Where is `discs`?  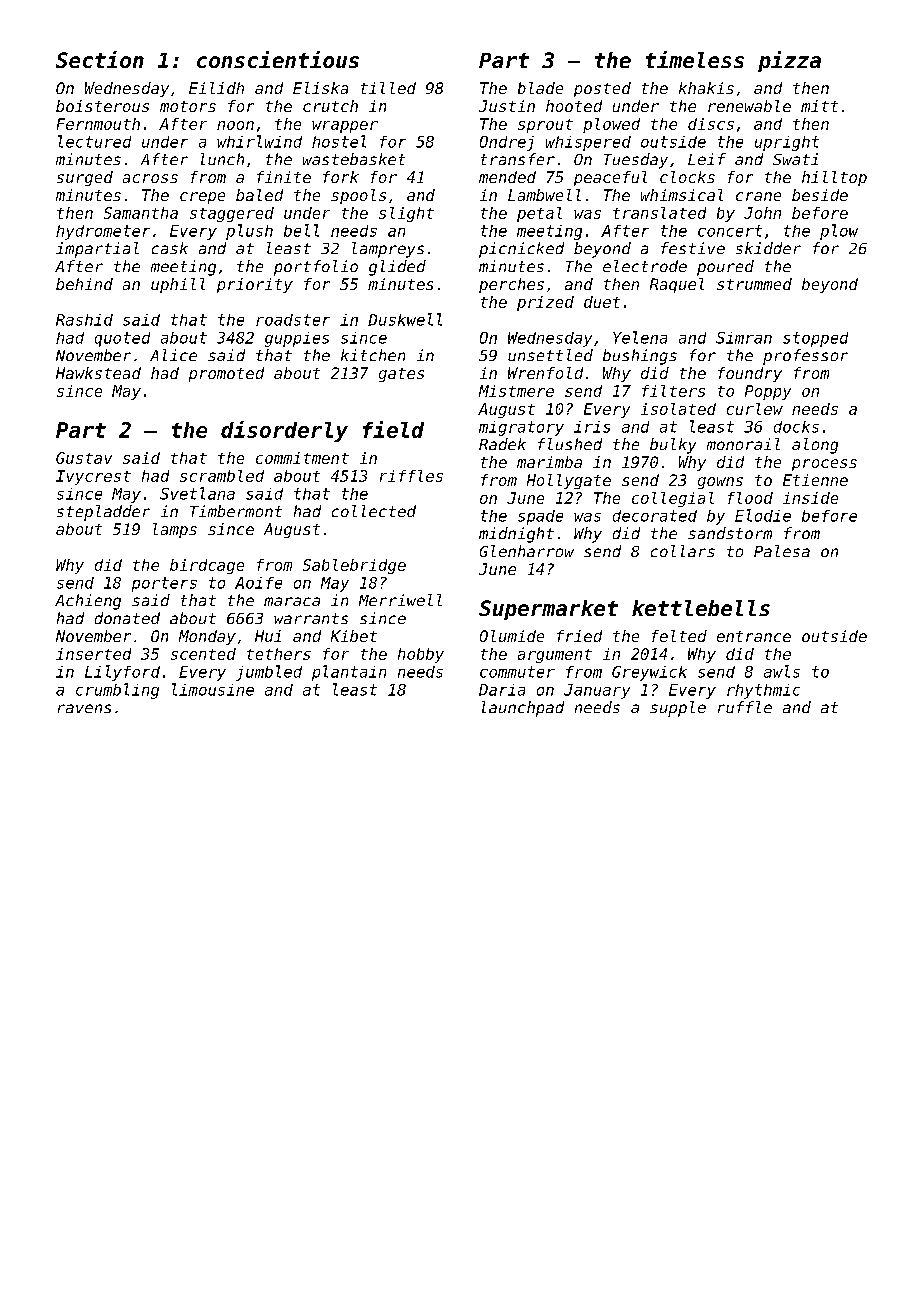
discs is located at coordinates (711, 124).
